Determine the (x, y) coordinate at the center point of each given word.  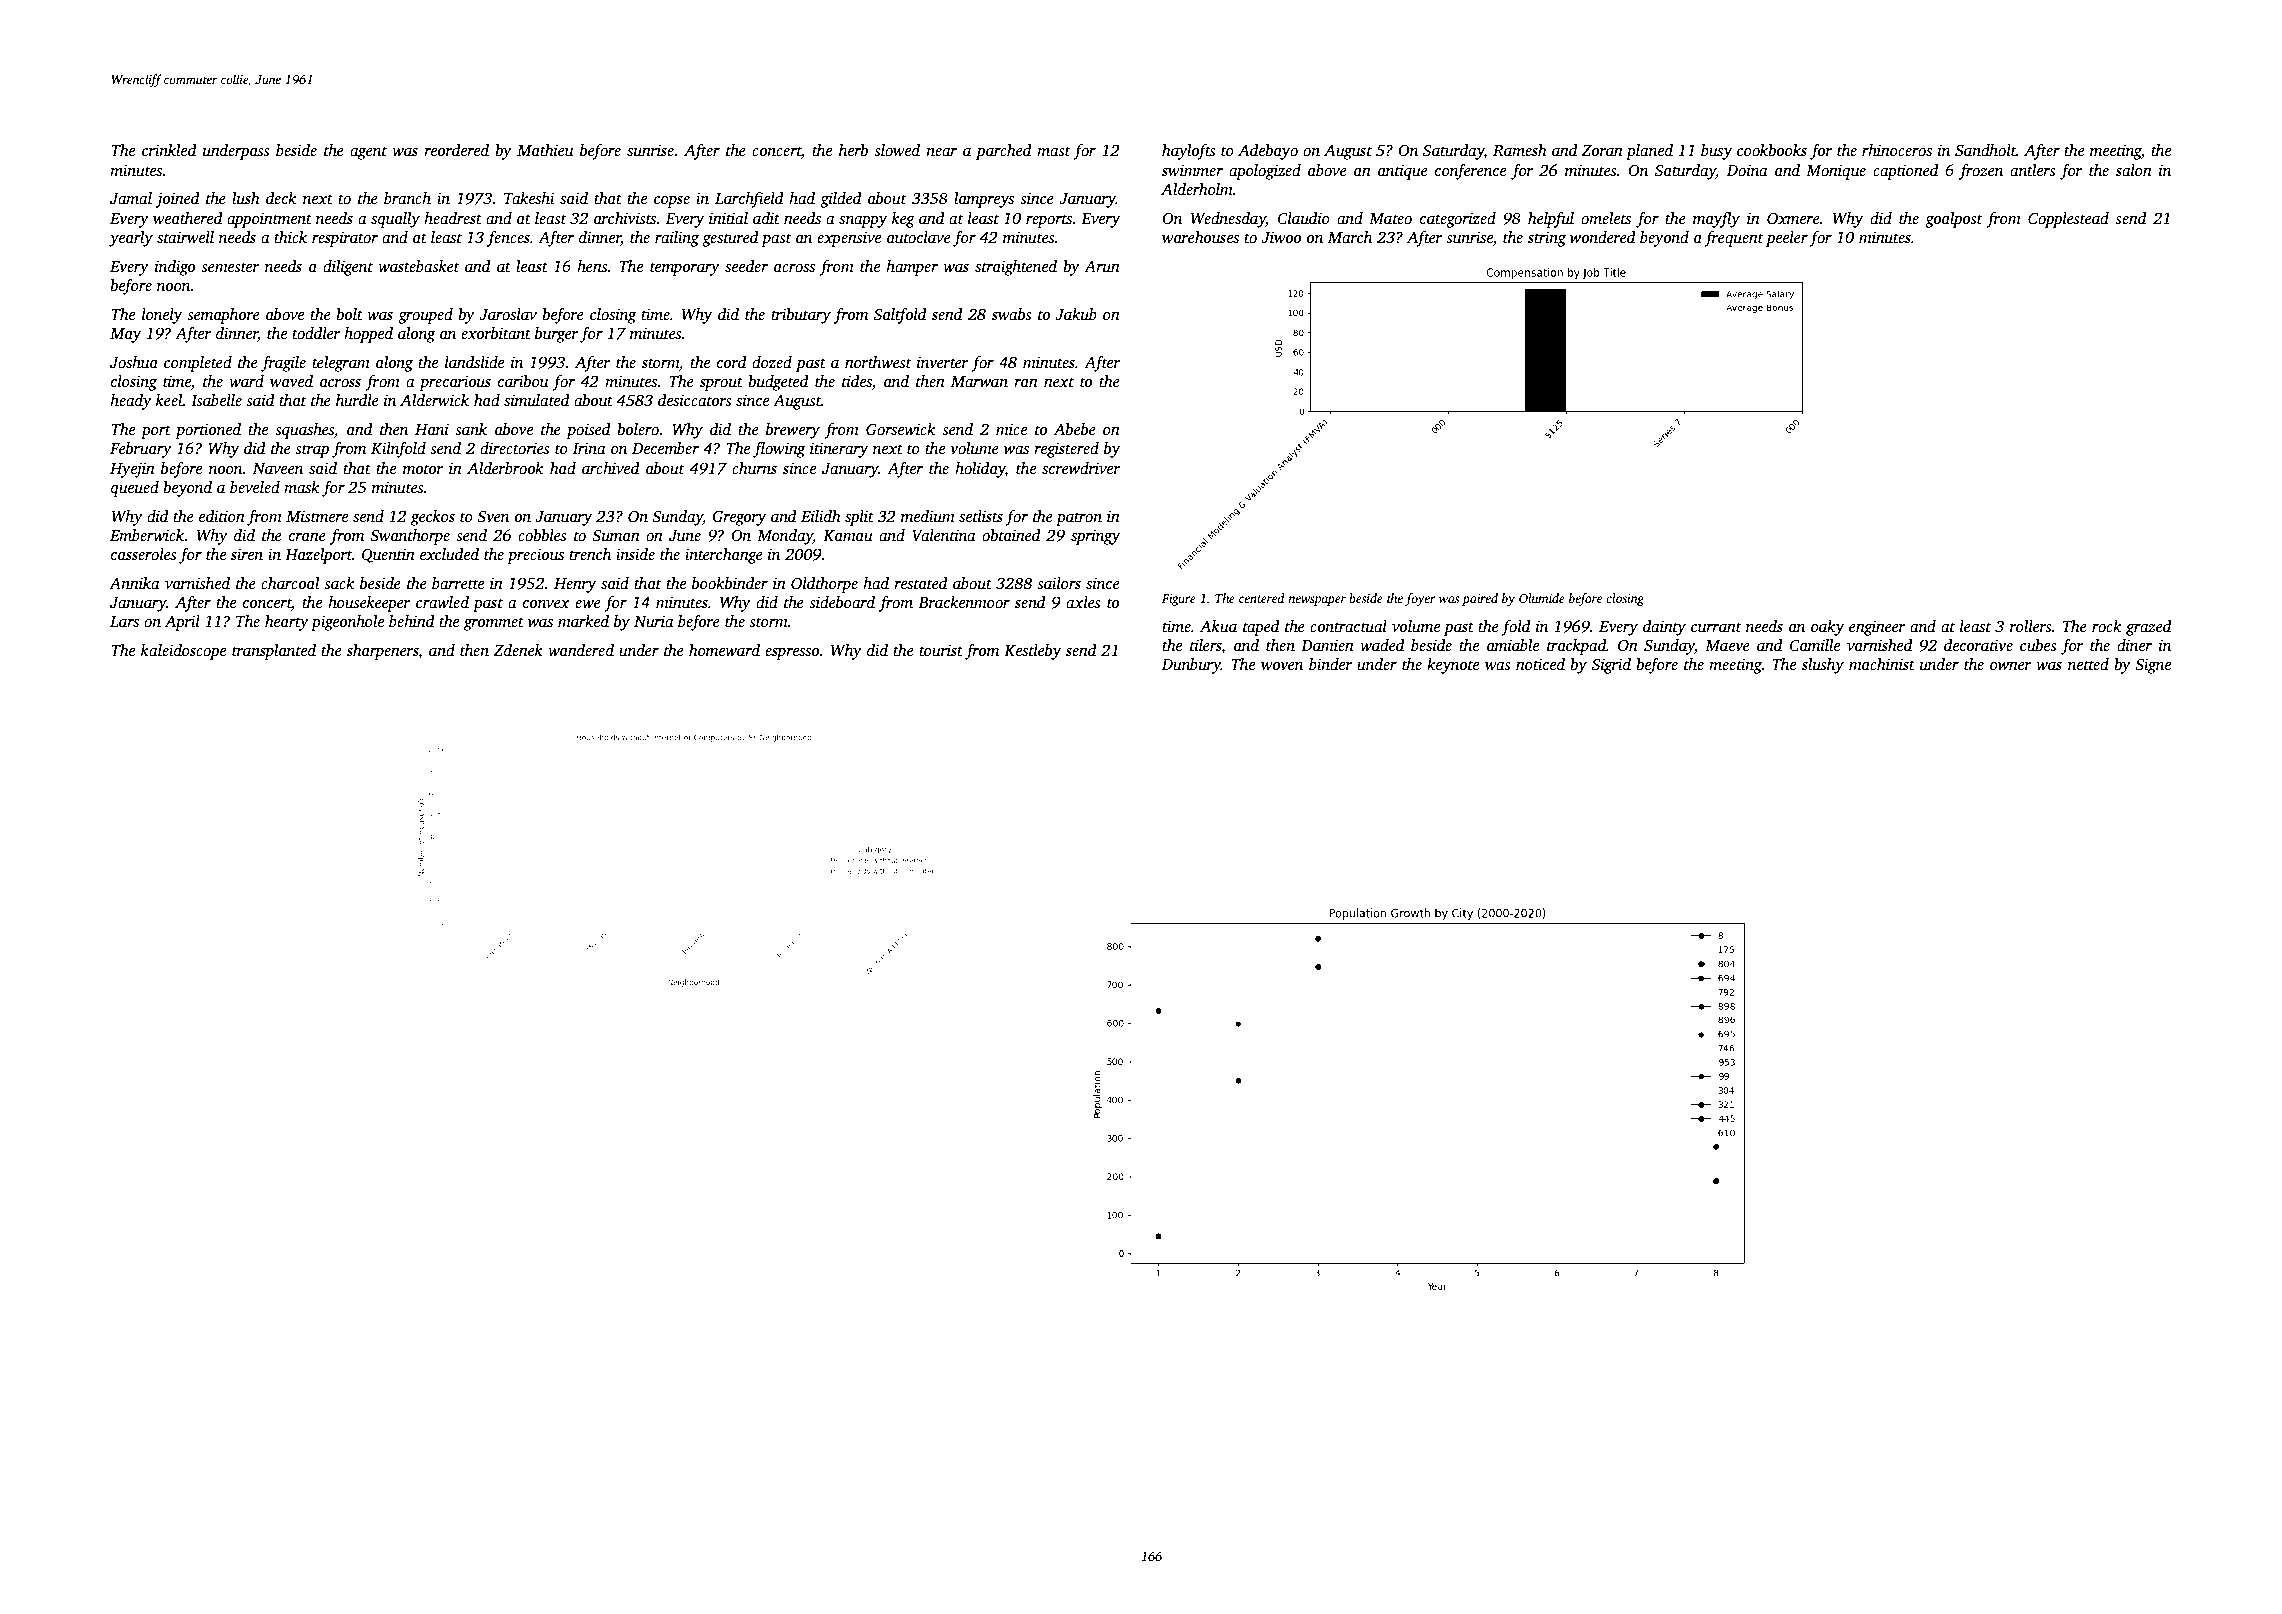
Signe (2153, 666)
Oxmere (1793, 218)
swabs (1012, 314)
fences (508, 239)
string (1547, 239)
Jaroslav (508, 314)
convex (546, 604)
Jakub (1076, 314)
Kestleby (1032, 652)
